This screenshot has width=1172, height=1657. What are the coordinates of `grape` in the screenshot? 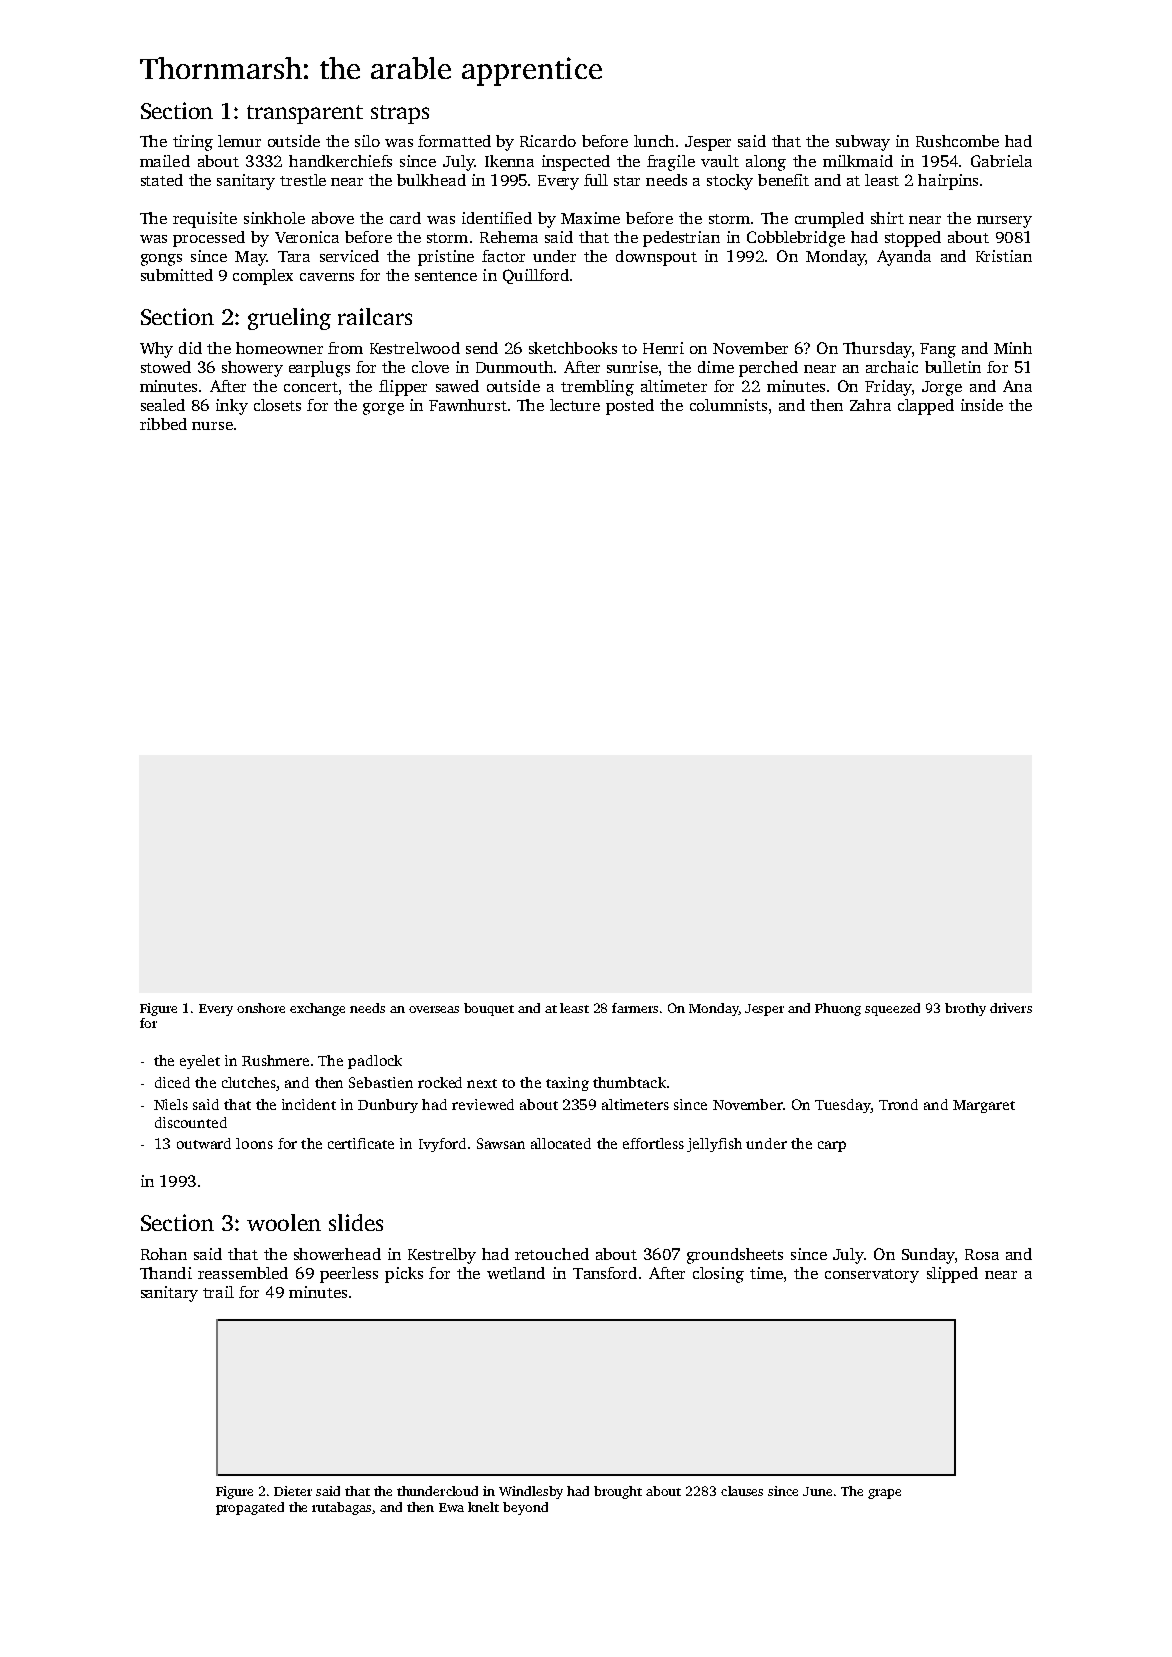 It's located at (884, 1494).
